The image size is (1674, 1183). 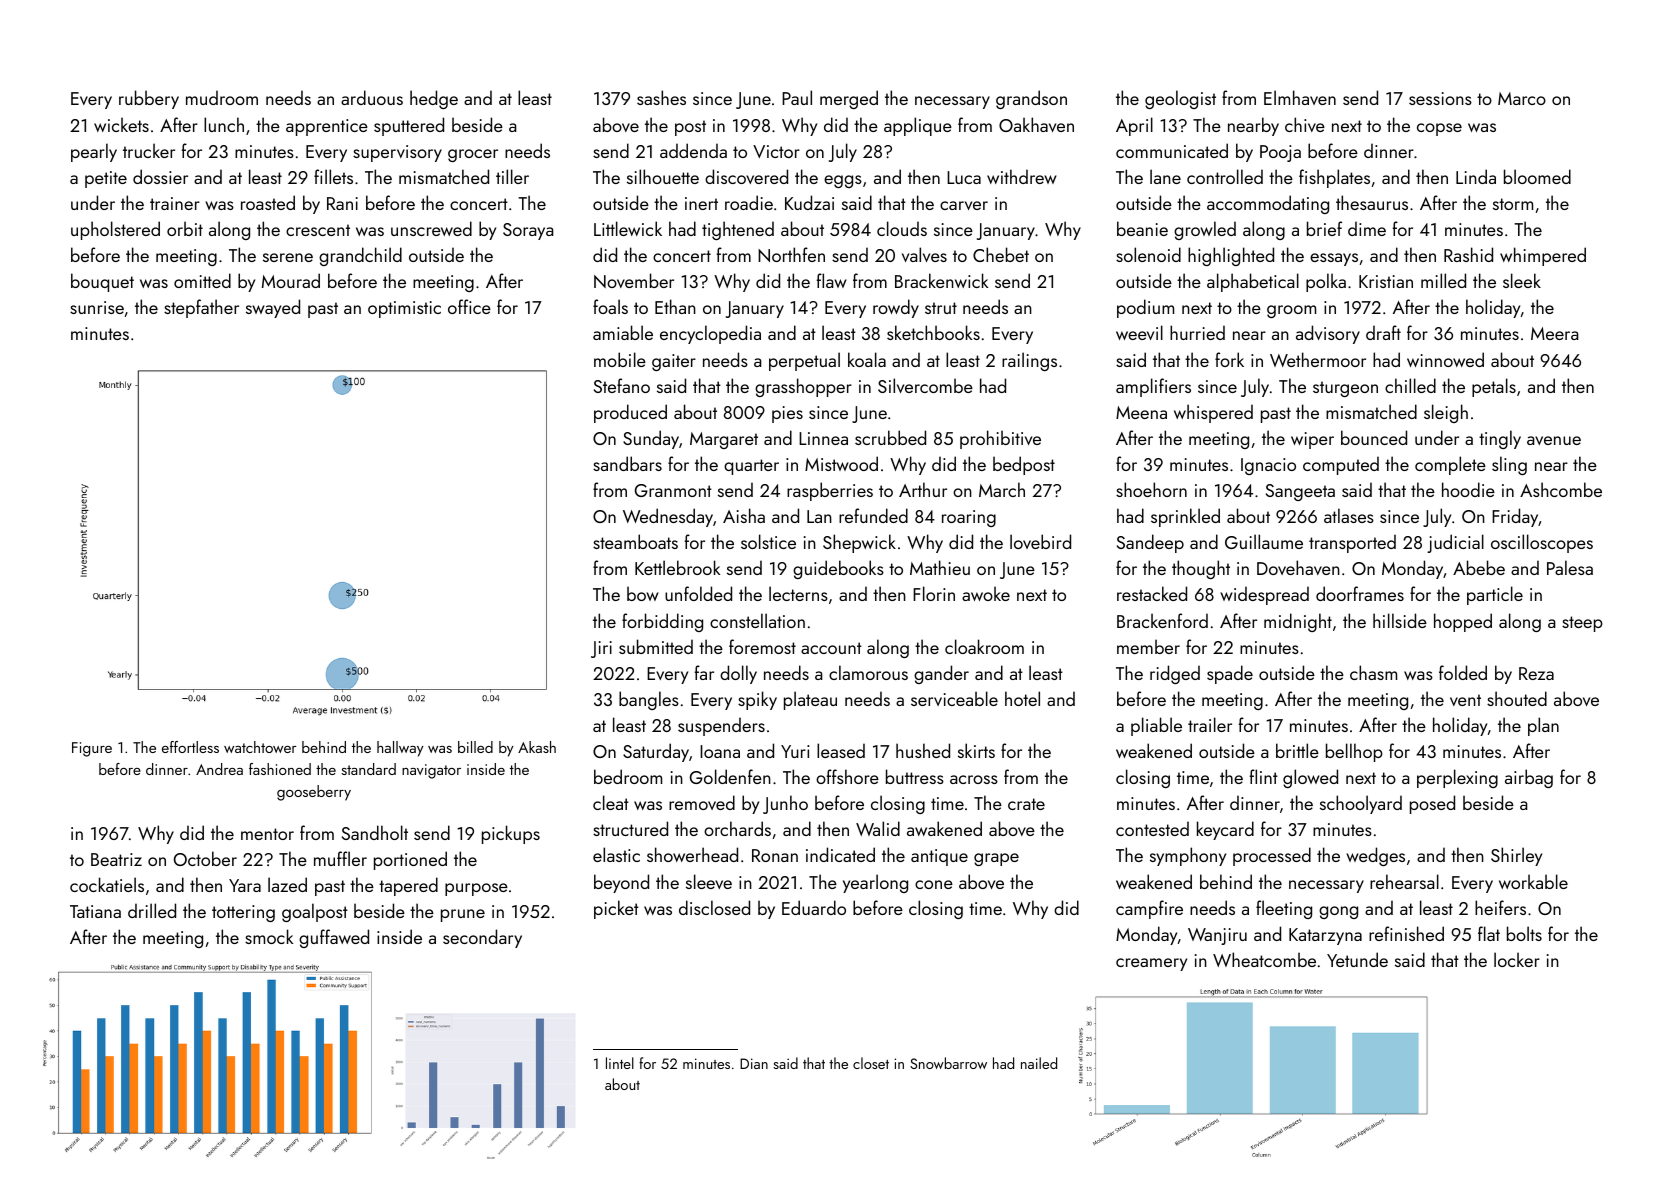 I want to click on secondary, so click(x=482, y=938).
